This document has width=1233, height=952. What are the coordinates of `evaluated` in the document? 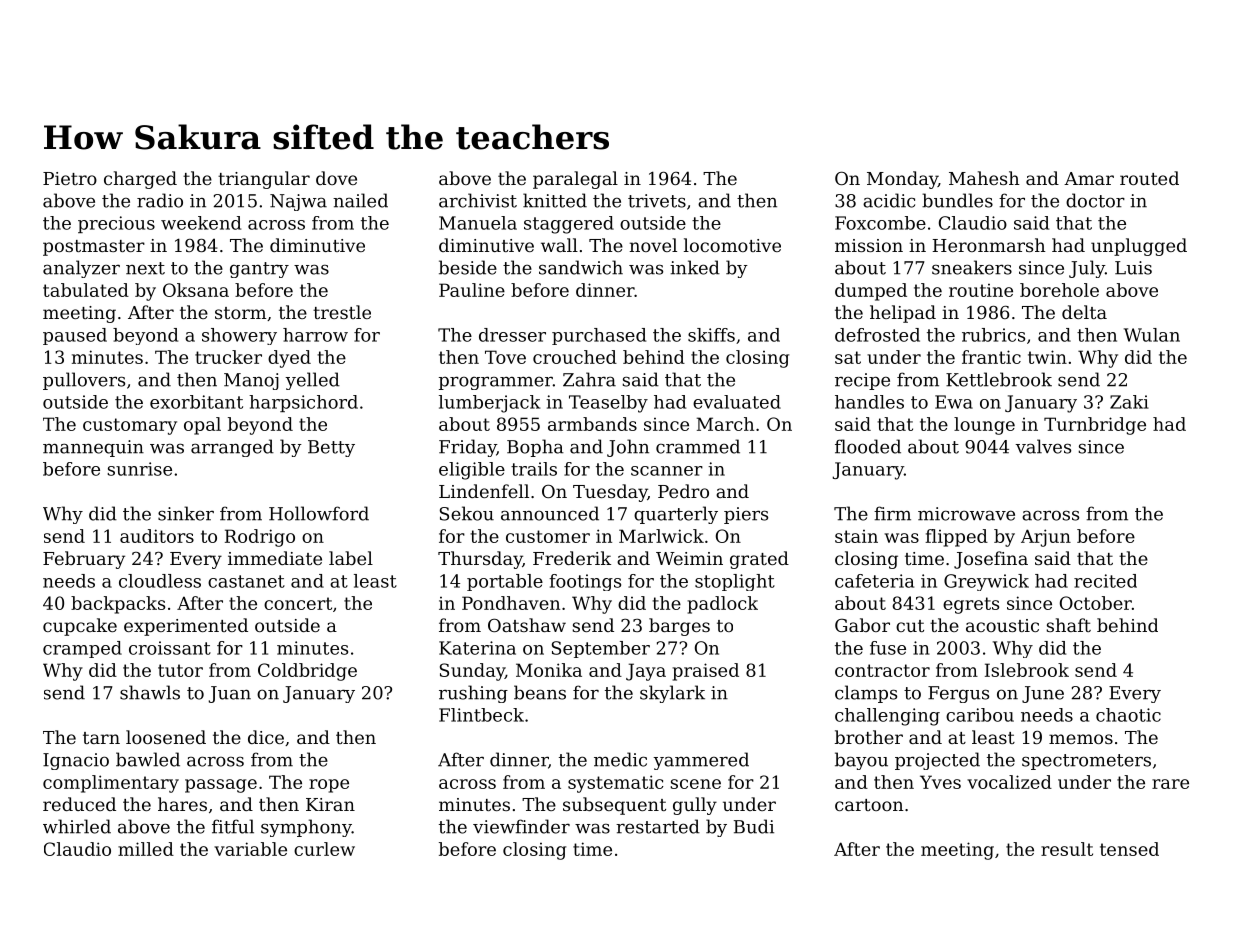 It's located at (737, 402).
